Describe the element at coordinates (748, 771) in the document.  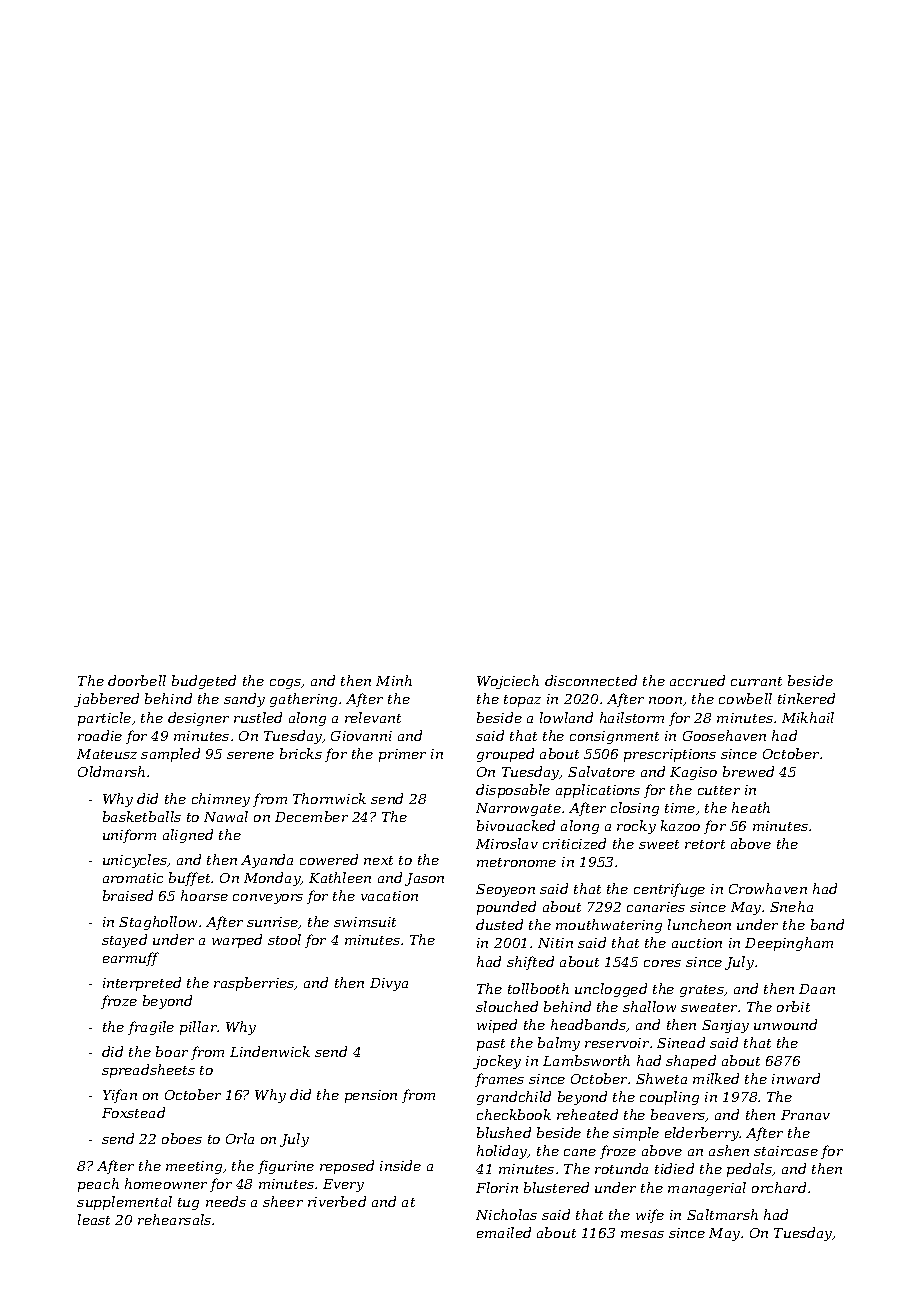
I see `brewed` at that location.
